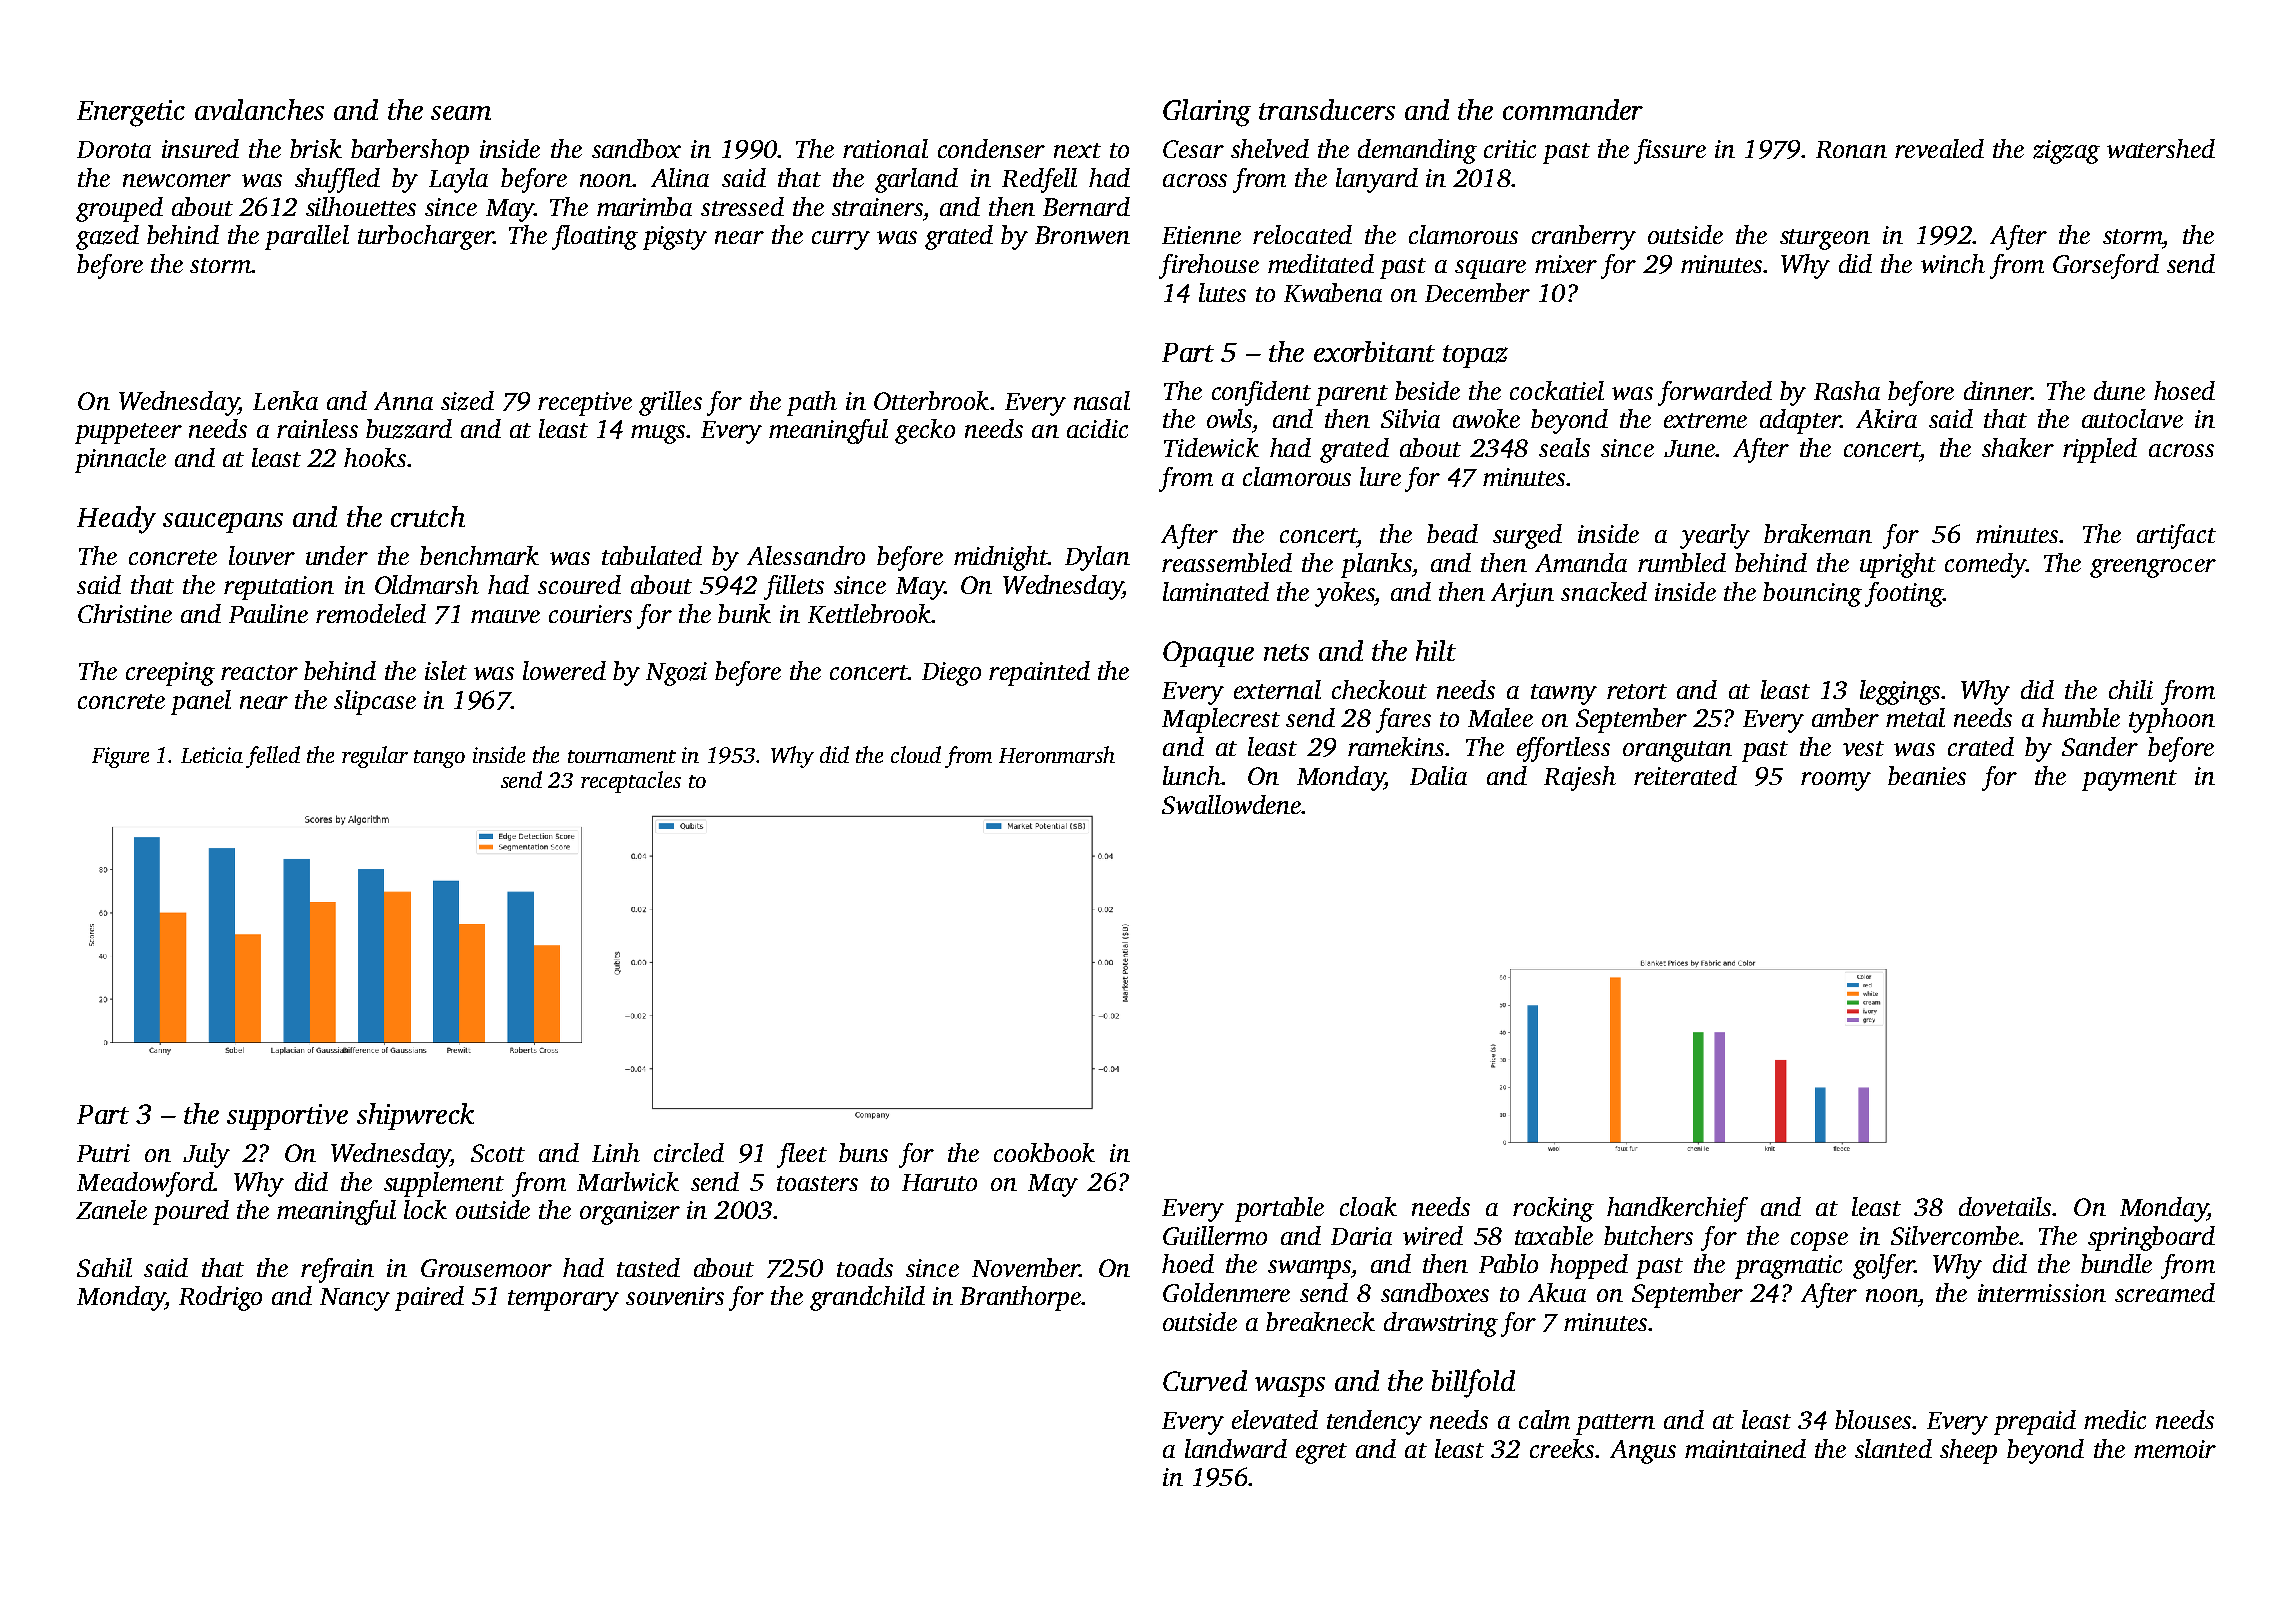  I want to click on landward, so click(1236, 1448).
